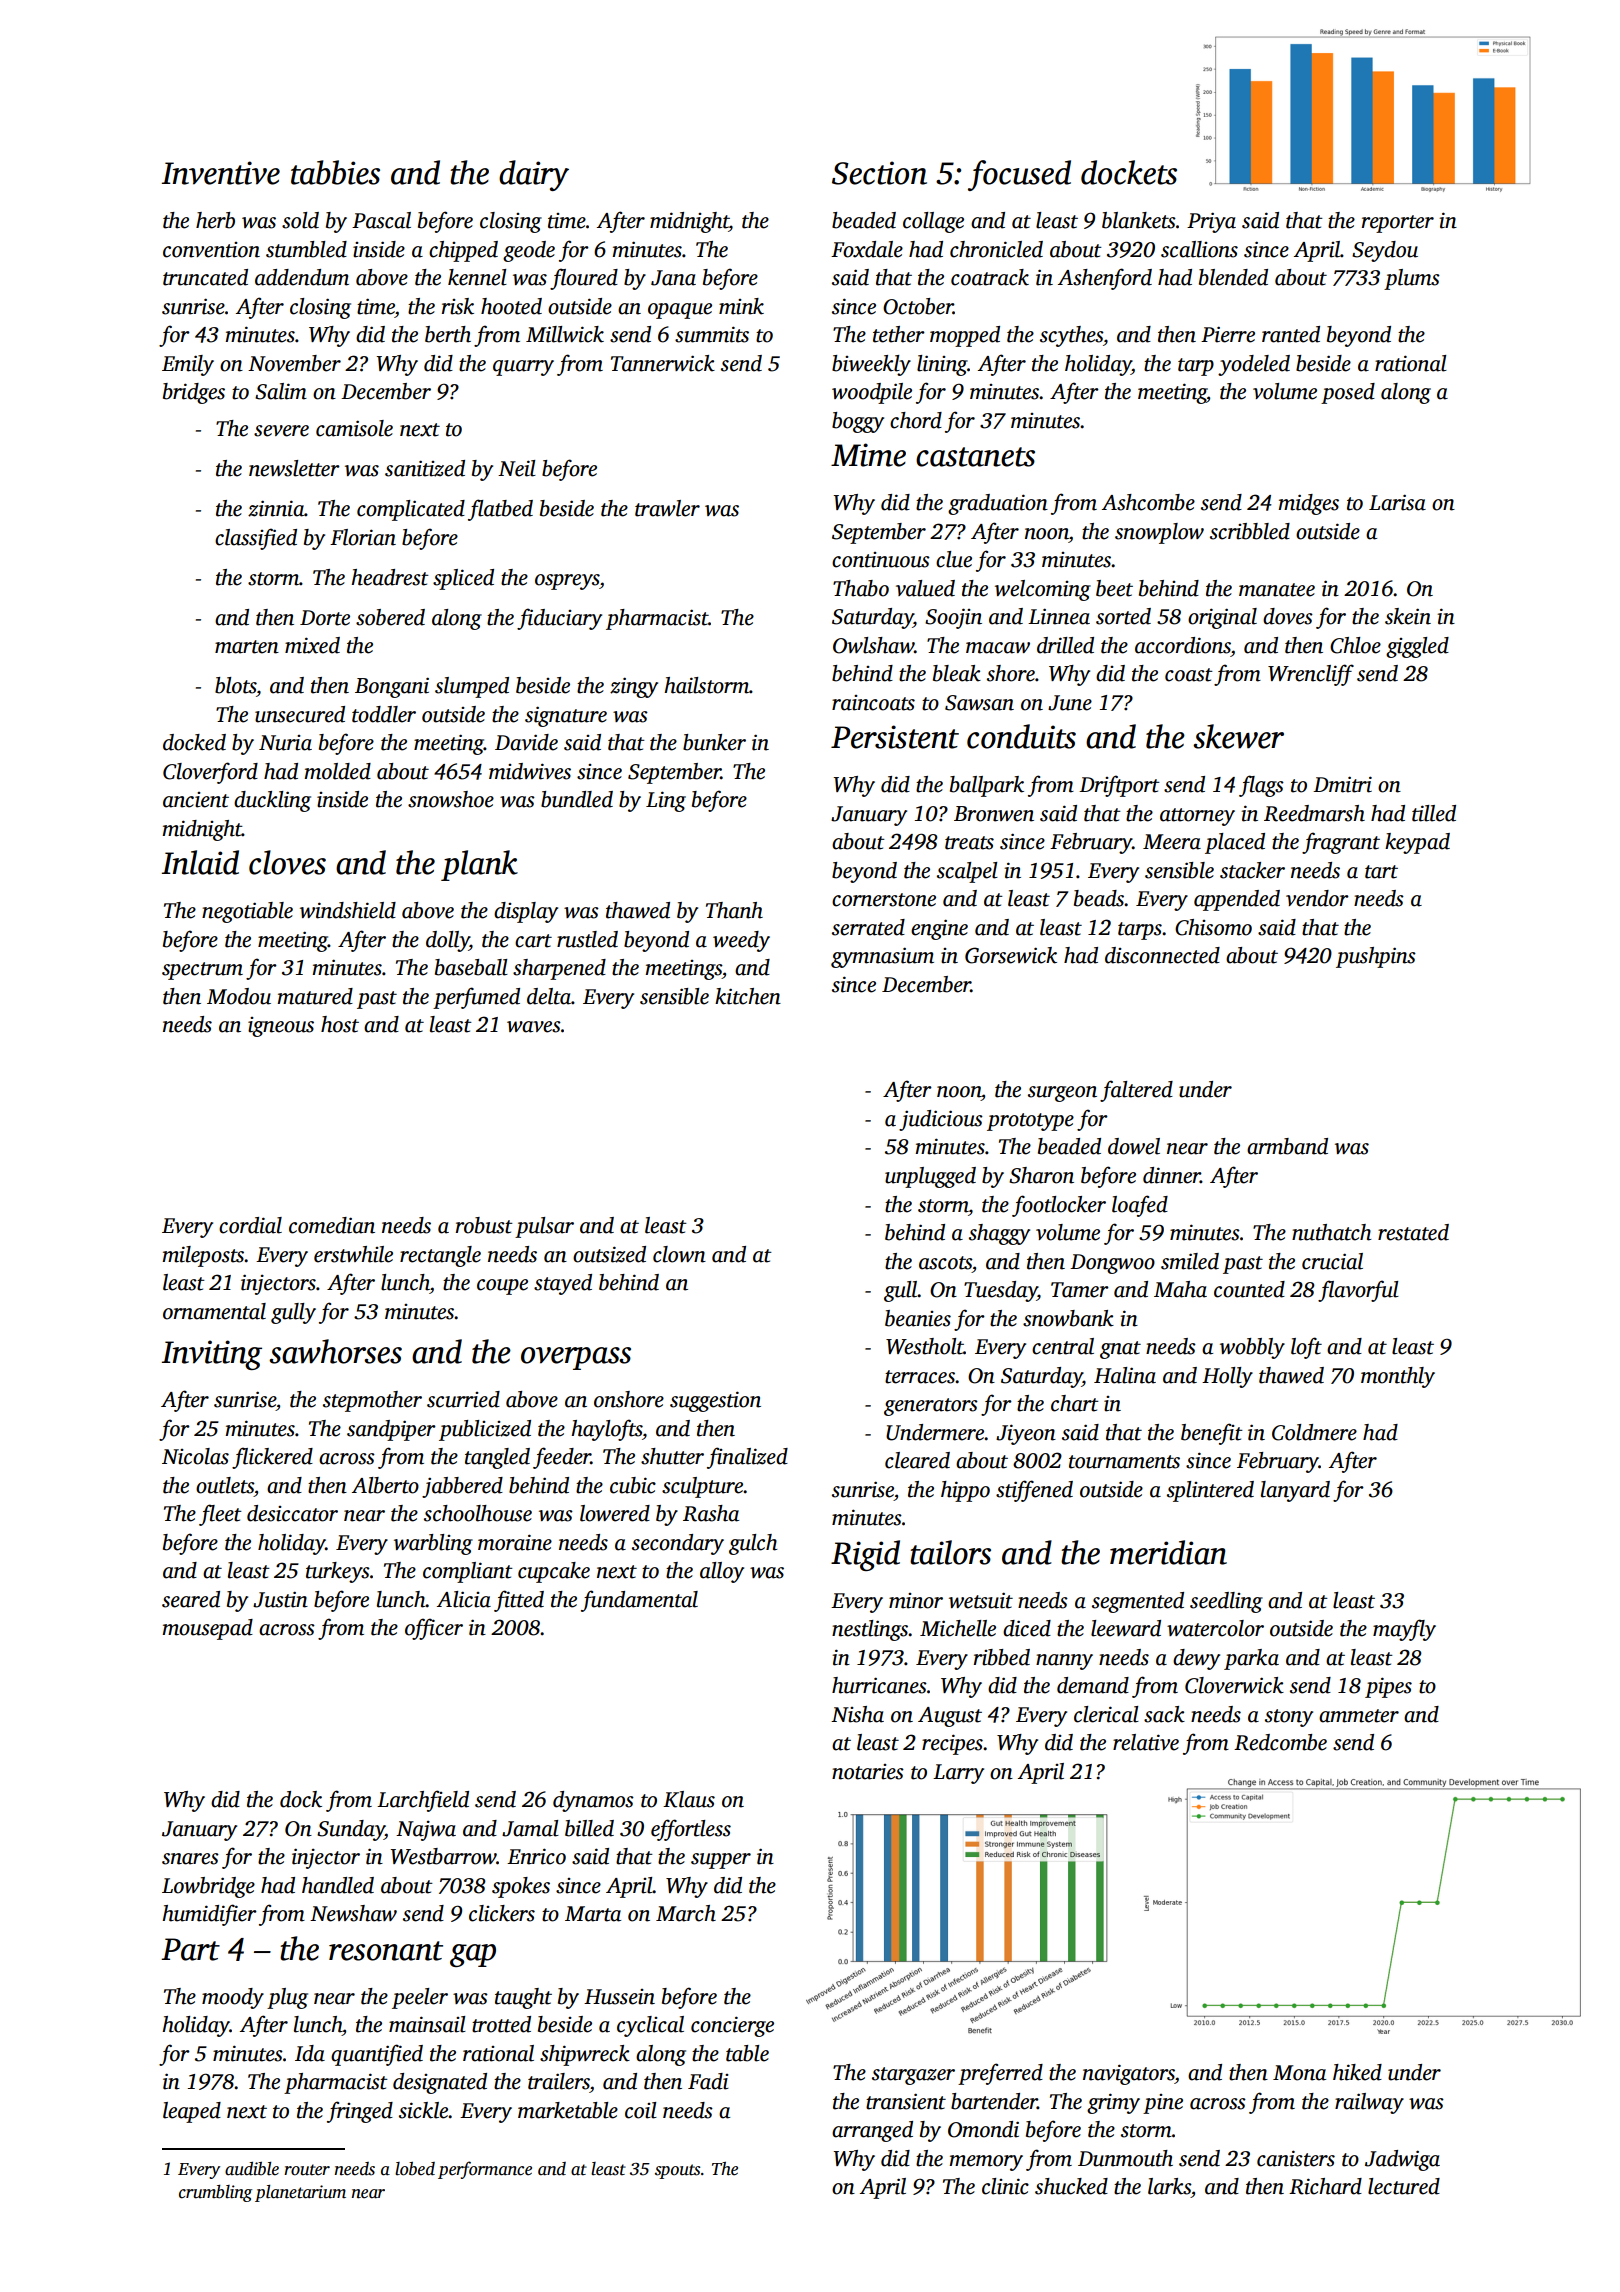 This screenshot has width=1620, height=2292. What do you see at coordinates (300, 220) in the screenshot?
I see `sold` at bounding box center [300, 220].
